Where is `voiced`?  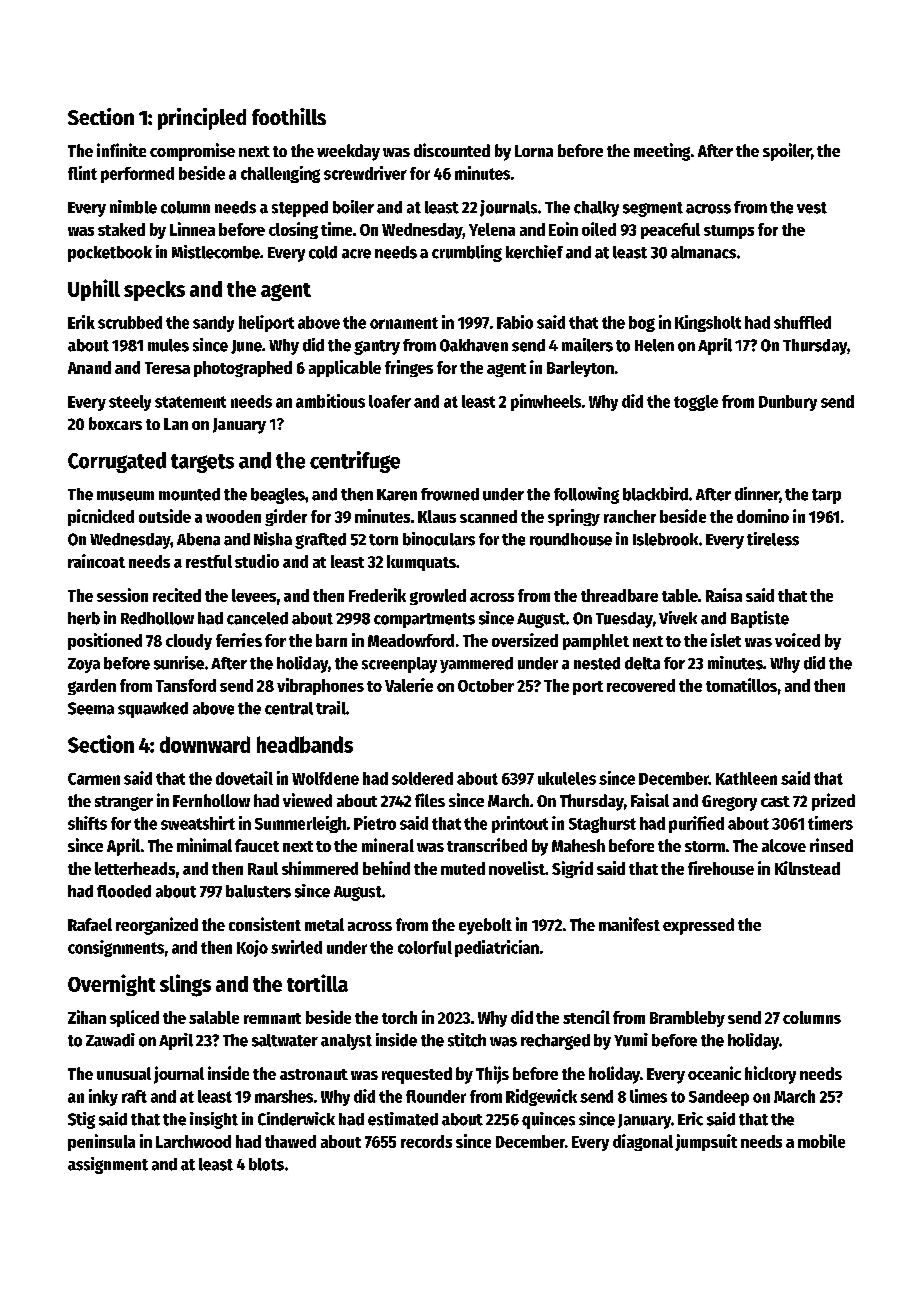 voiced is located at coordinates (797, 640).
